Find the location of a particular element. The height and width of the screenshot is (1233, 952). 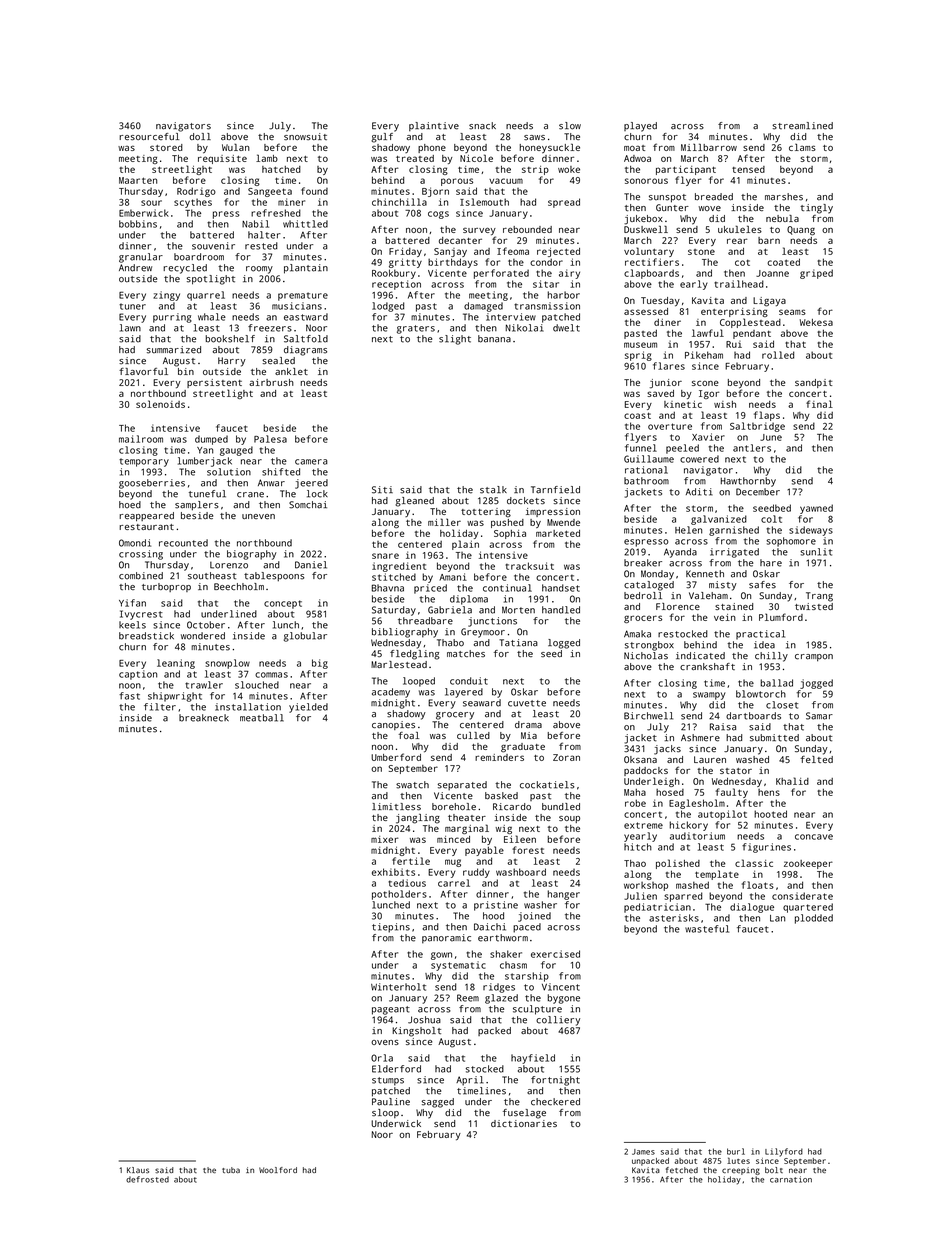

snowsuit is located at coordinates (305, 136).
